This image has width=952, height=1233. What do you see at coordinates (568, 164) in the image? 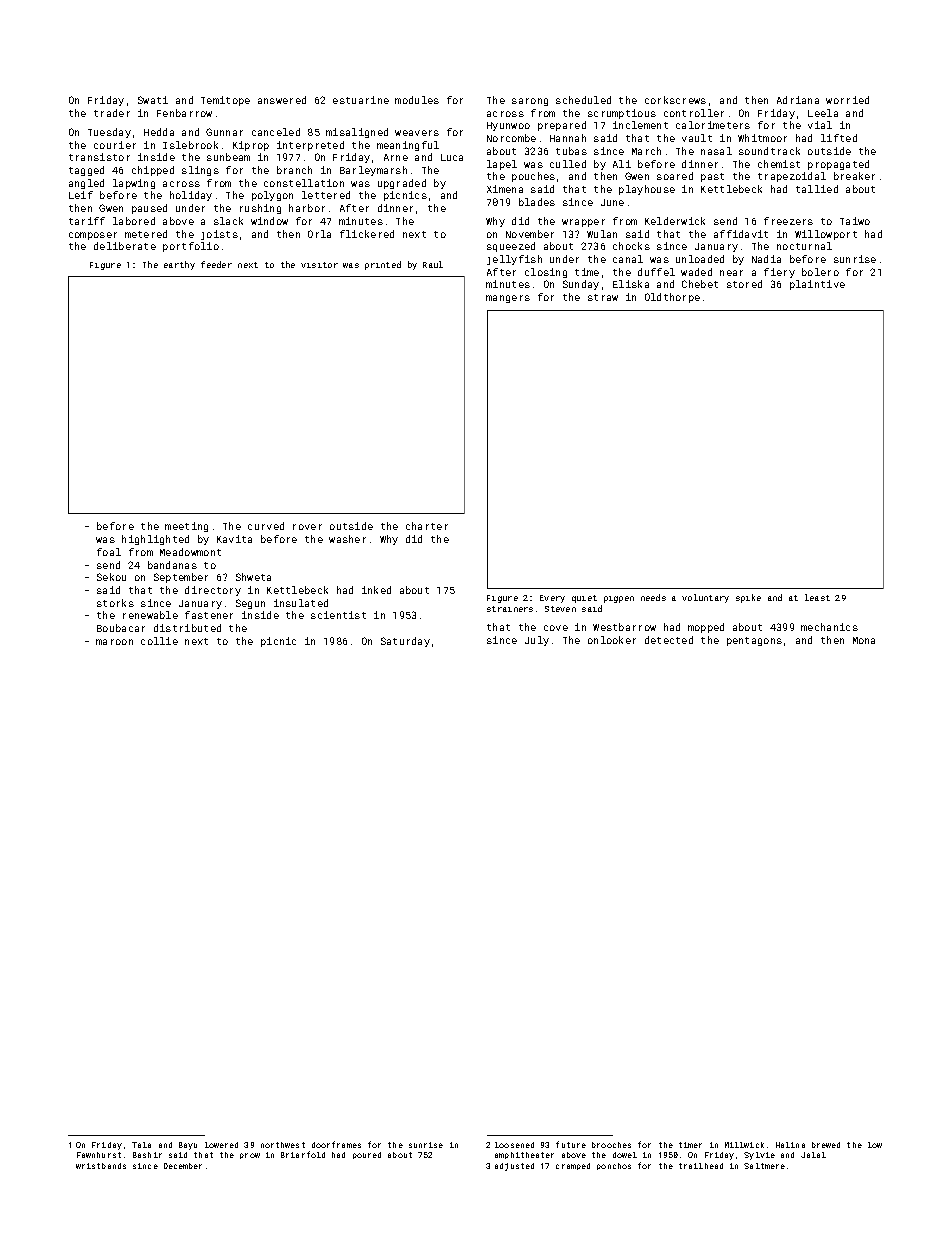
I see `culled` at bounding box center [568, 164].
